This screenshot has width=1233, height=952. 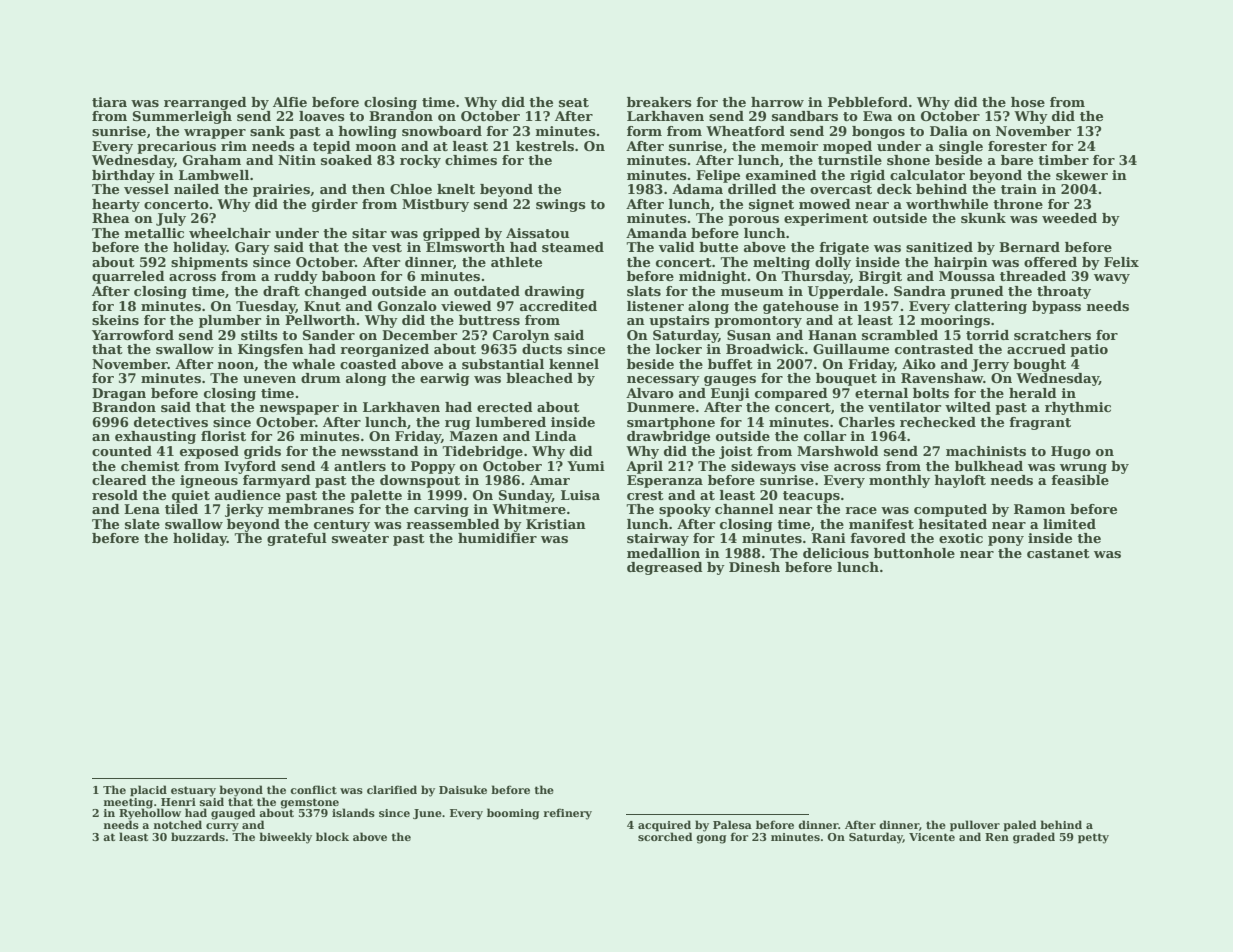 I want to click on Bernard, so click(x=1029, y=247).
